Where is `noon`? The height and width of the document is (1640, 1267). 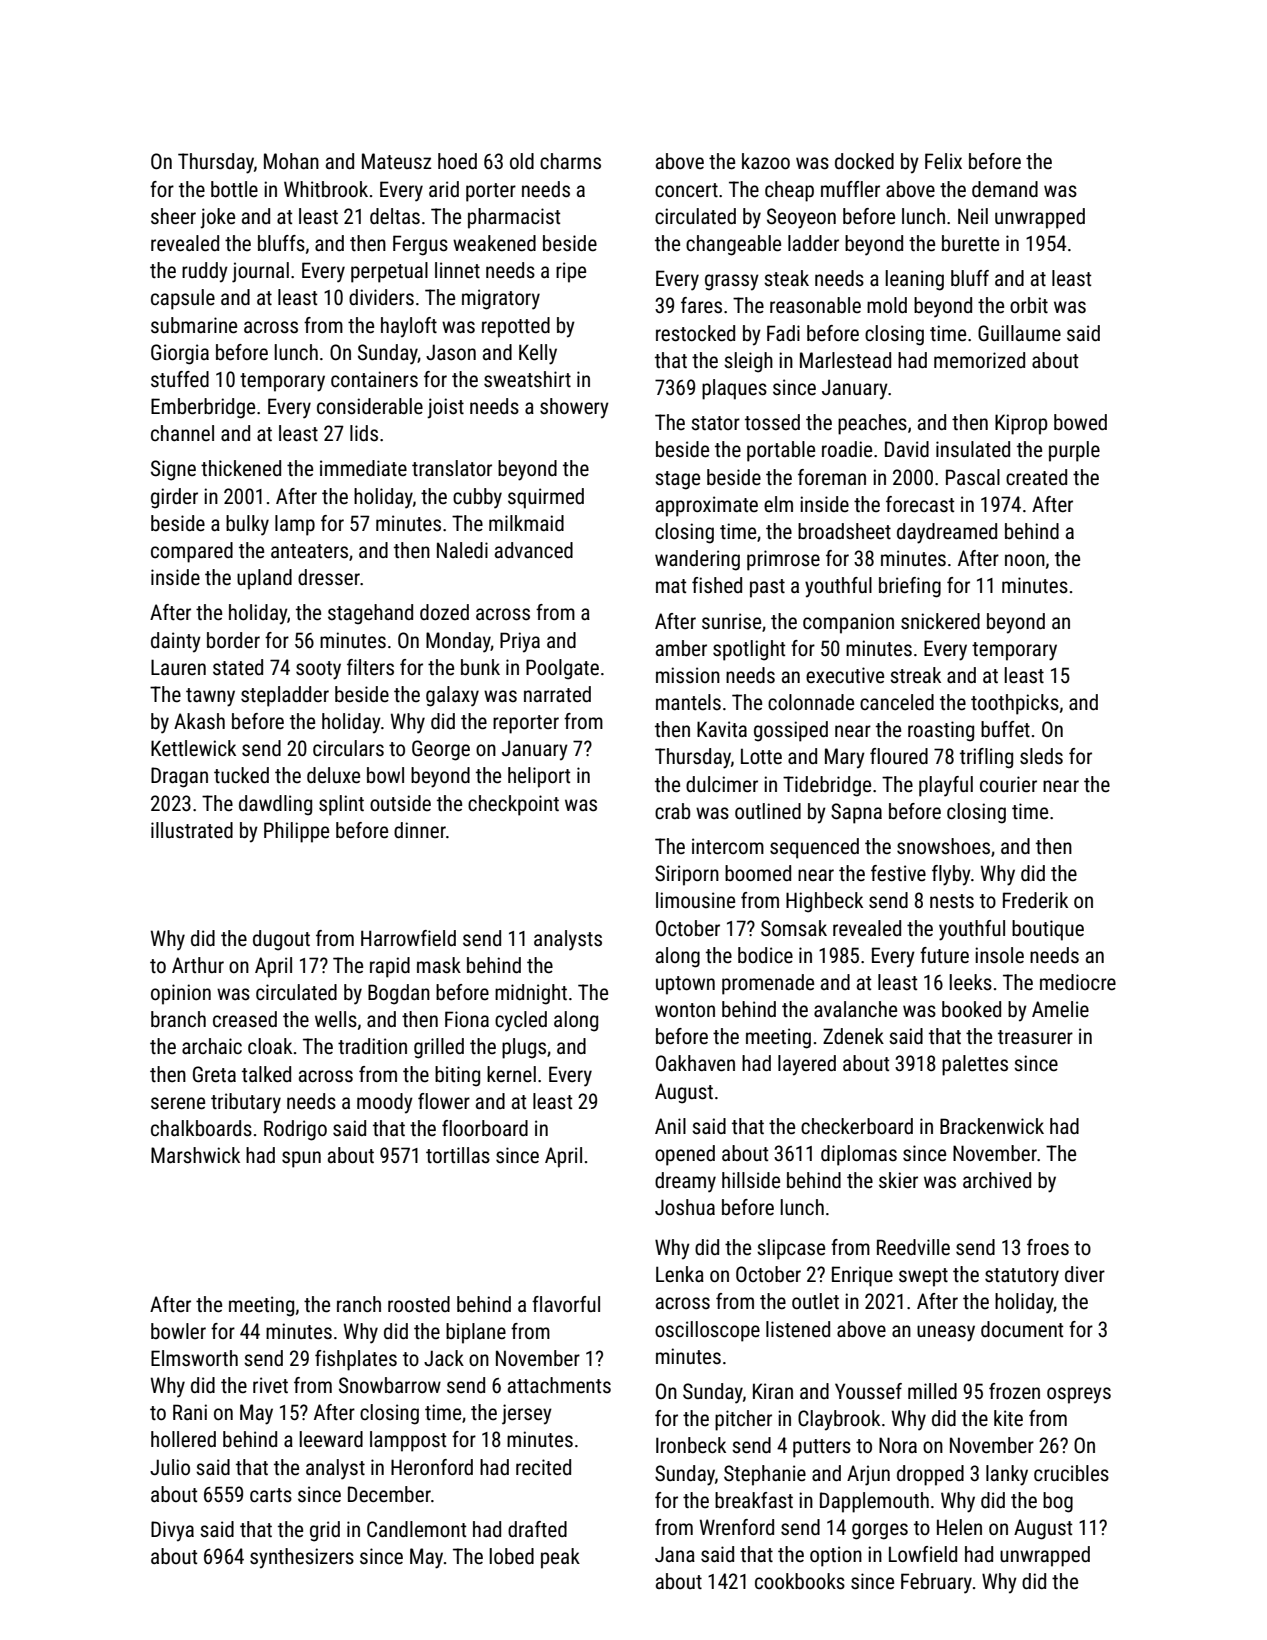
noon is located at coordinates (1025, 560).
